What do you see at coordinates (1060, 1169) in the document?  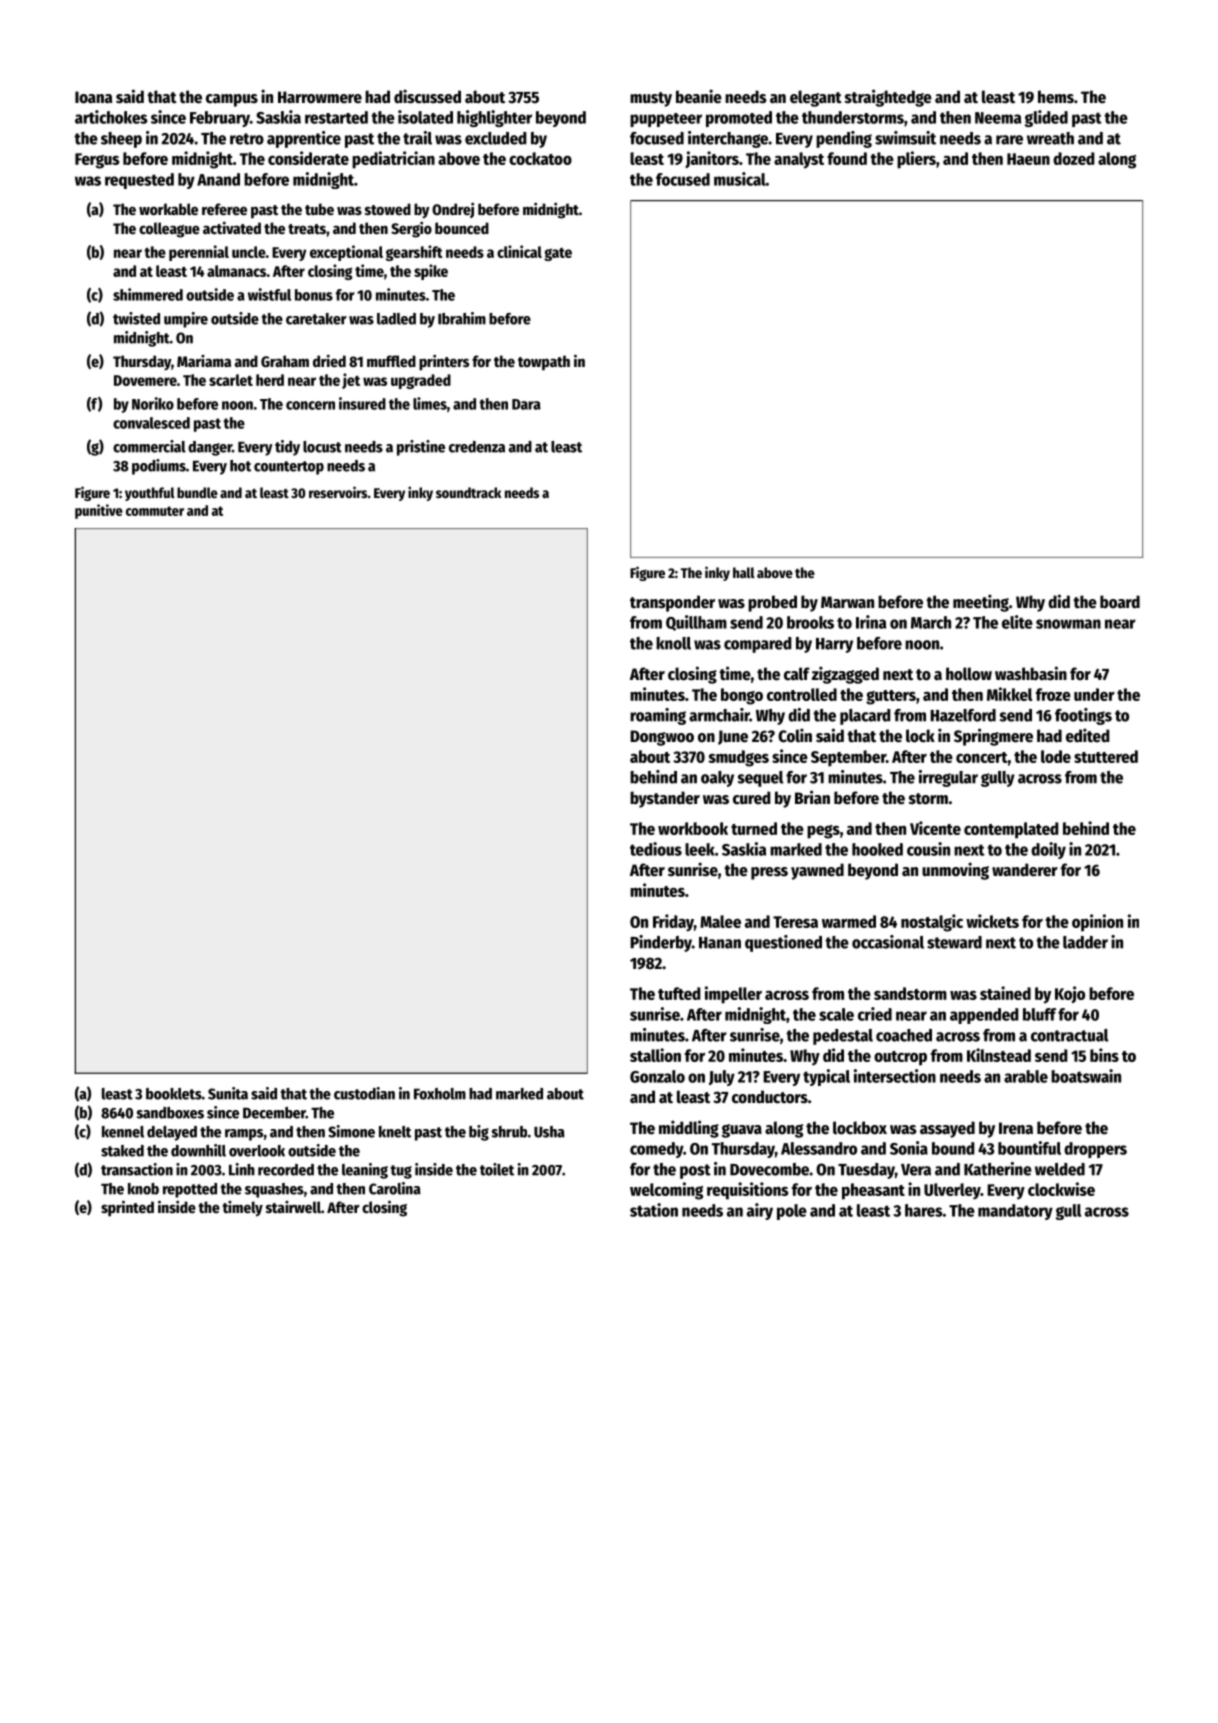 I see `welded` at bounding box center [1060, 1169].
